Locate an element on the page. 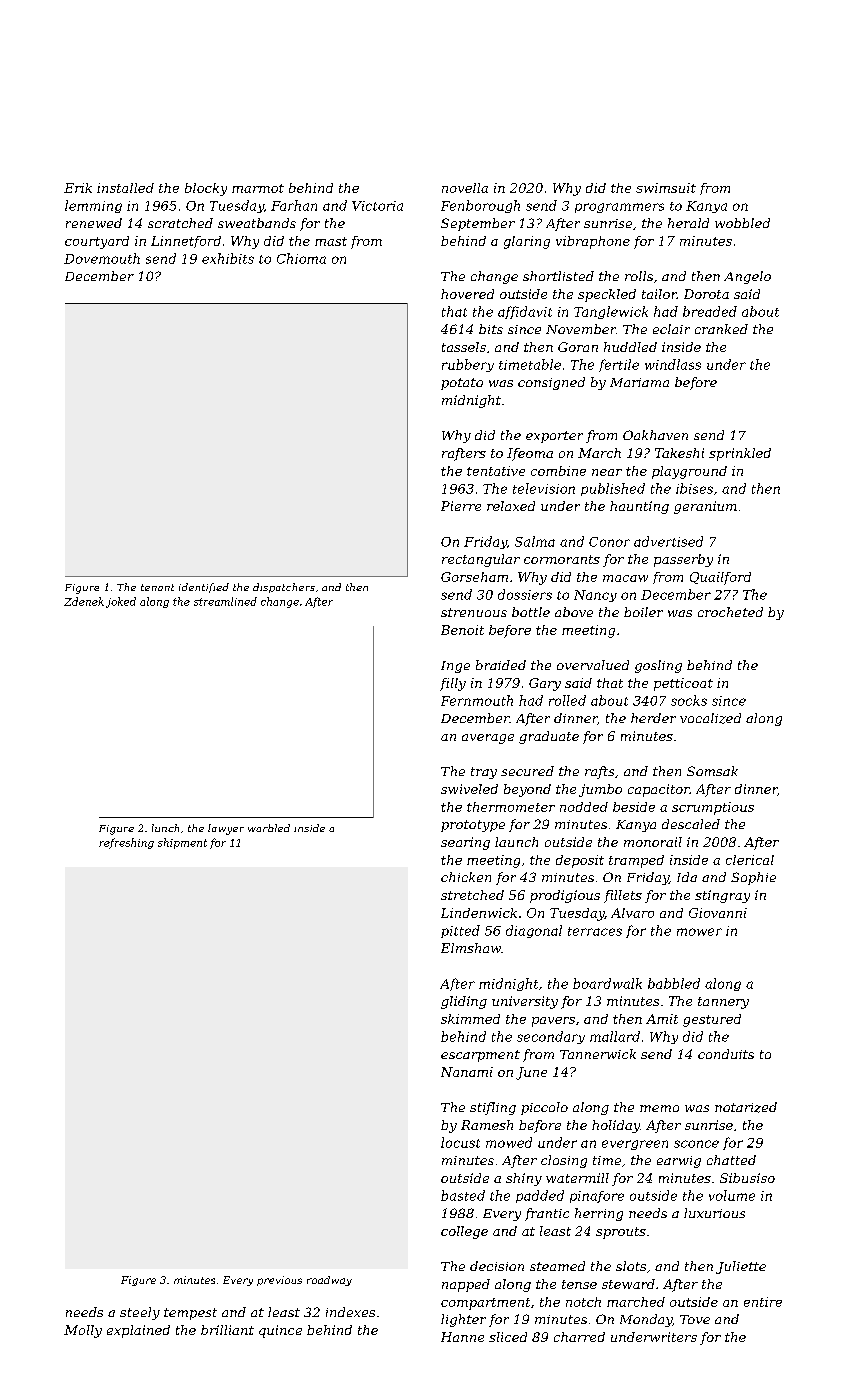 The height and width of the image is (1400, 849). bottle is located at coordinates (531, 612).
